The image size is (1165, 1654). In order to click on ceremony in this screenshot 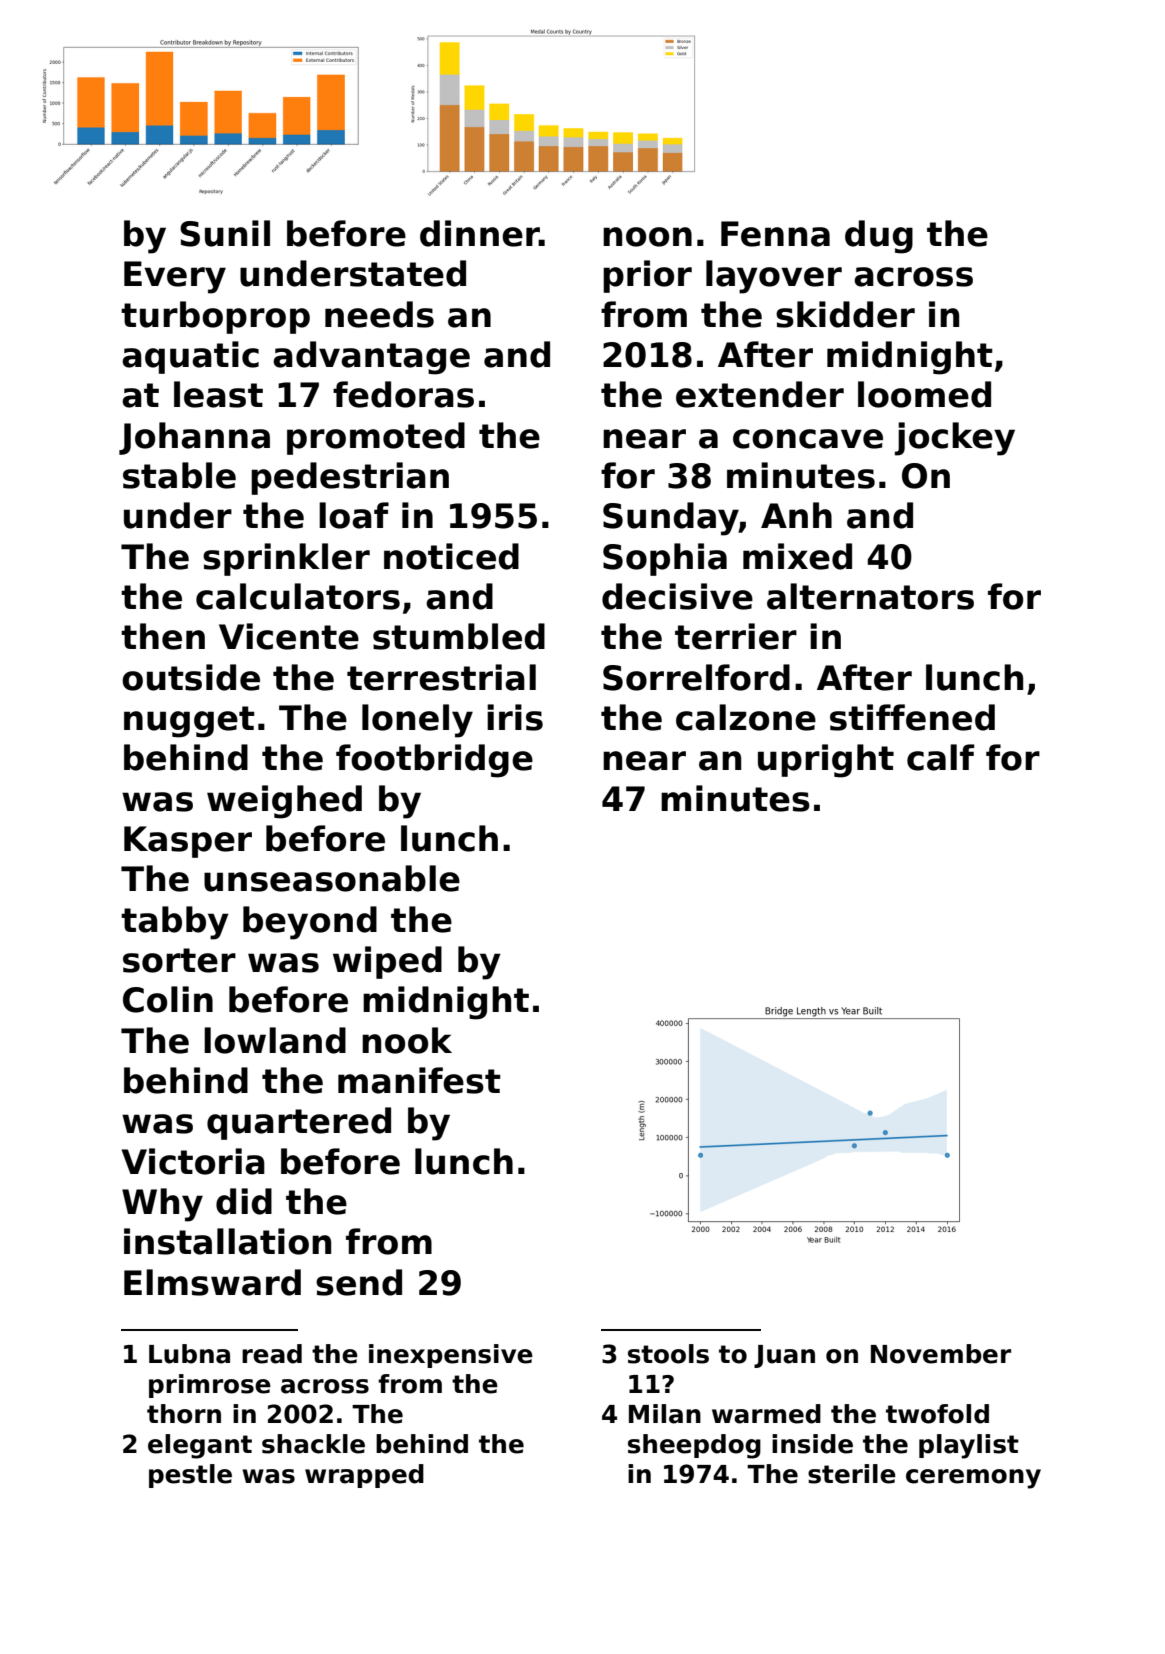, I will do `click(973, 1479)`.
